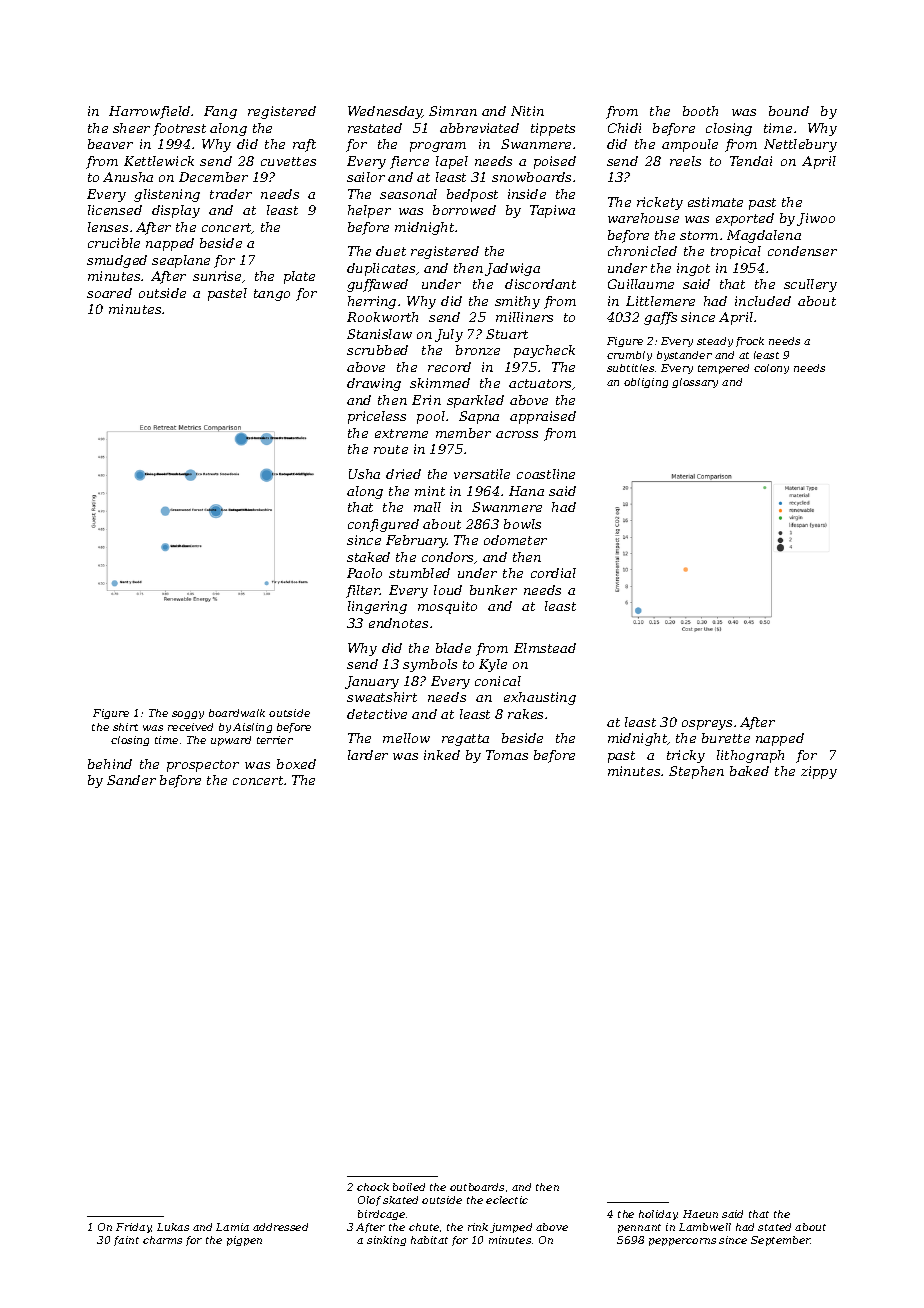  What do you see at coordinates (707, 725) in the screenshot?
I see `ospreys` at bounding box center [707, 725].
